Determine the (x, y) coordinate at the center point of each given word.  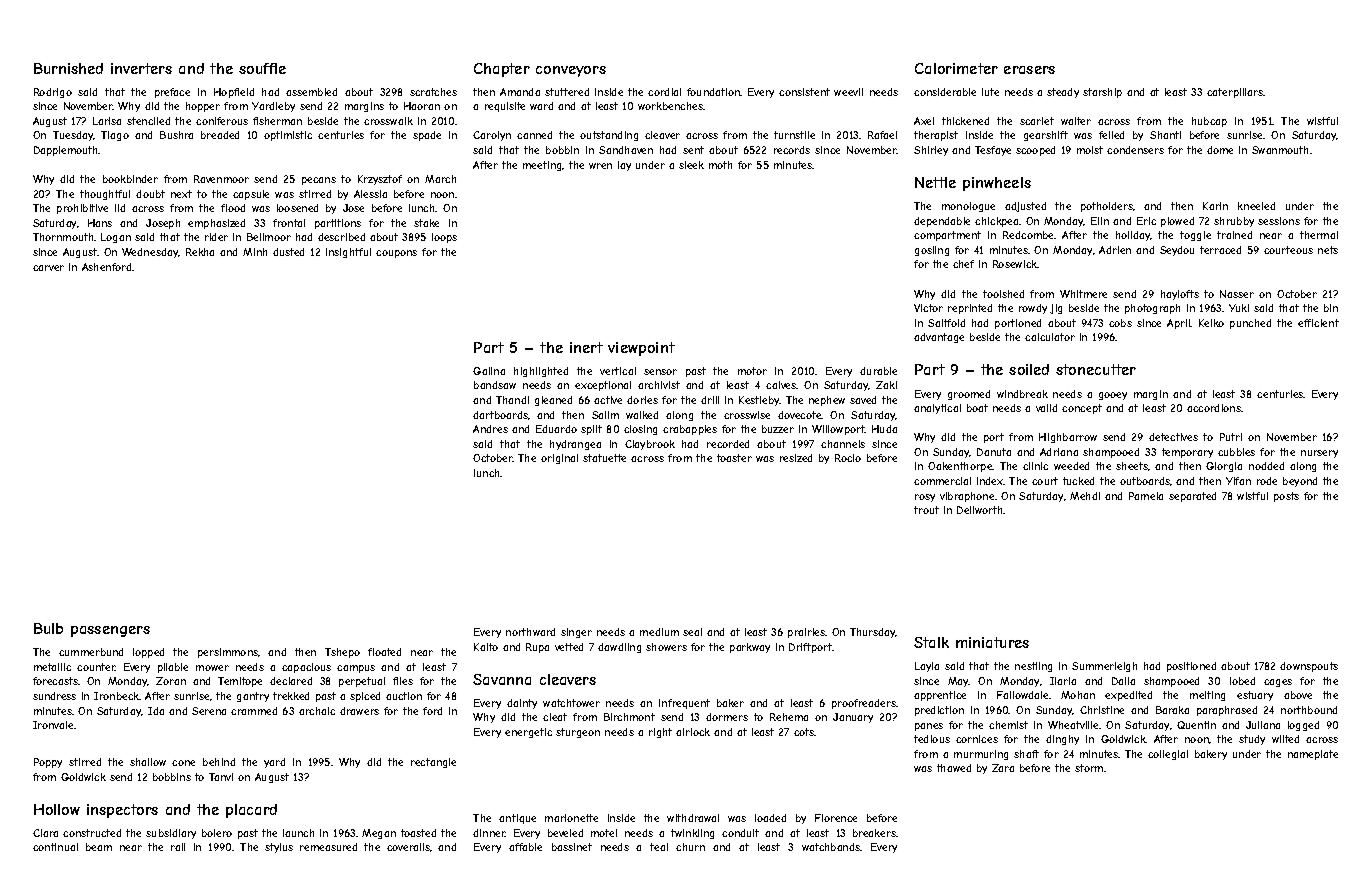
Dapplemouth (66, 151)
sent (693, 150)
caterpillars (1235, 93)
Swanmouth (1280, 150)
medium (659, 632)
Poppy (48, 763)
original (559, 459)
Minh (255, 252)
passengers (110, 631)
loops (444, 238)
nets (1328, 250)
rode (1267, 481)
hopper (203, 107)
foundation (714, 92)
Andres (490, 429)
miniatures (992, 642)
